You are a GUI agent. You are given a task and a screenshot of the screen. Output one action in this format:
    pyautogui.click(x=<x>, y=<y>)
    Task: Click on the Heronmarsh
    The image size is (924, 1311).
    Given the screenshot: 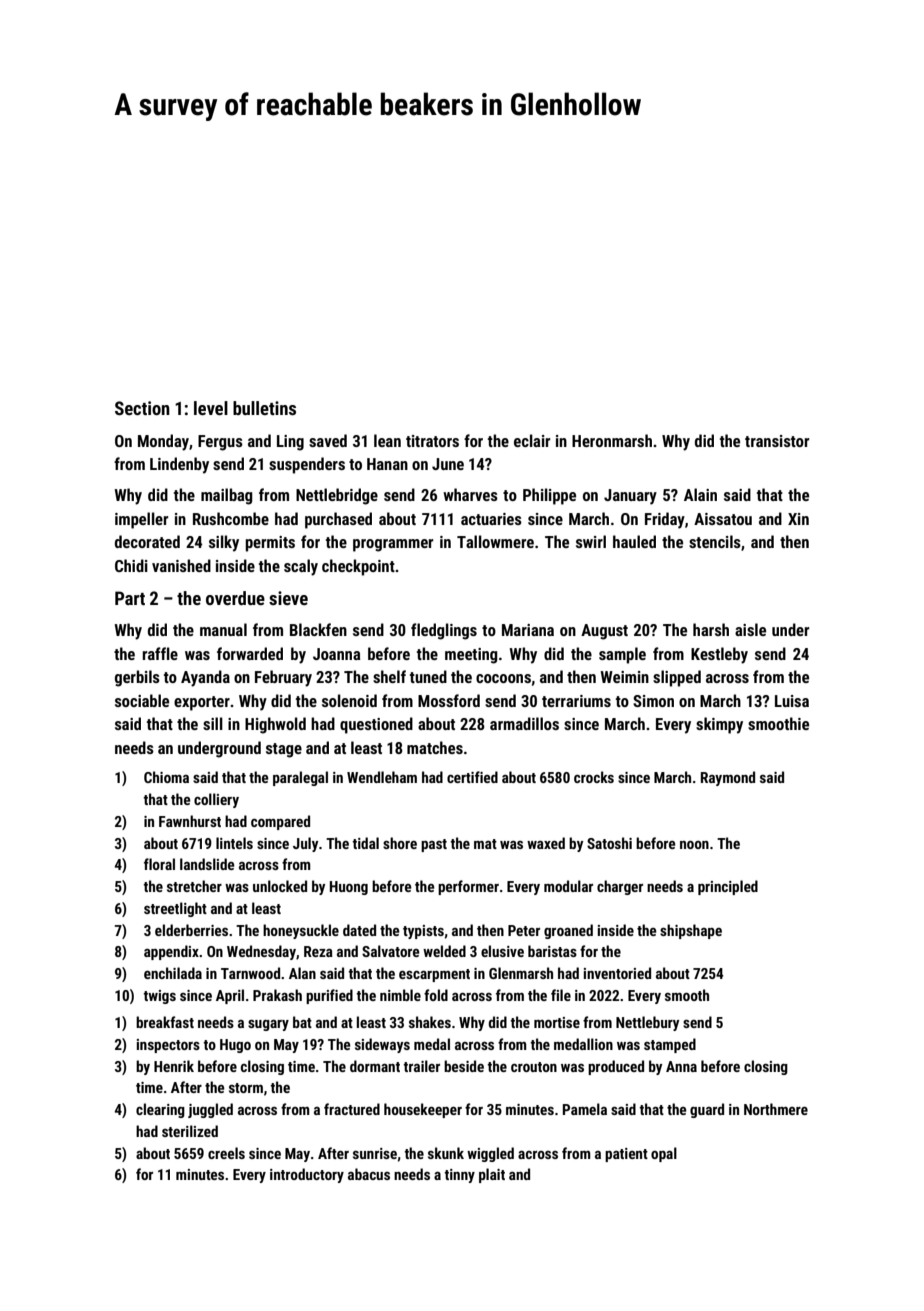 What is the action you would take?
    pyautogui.click(x=612, y=440)
